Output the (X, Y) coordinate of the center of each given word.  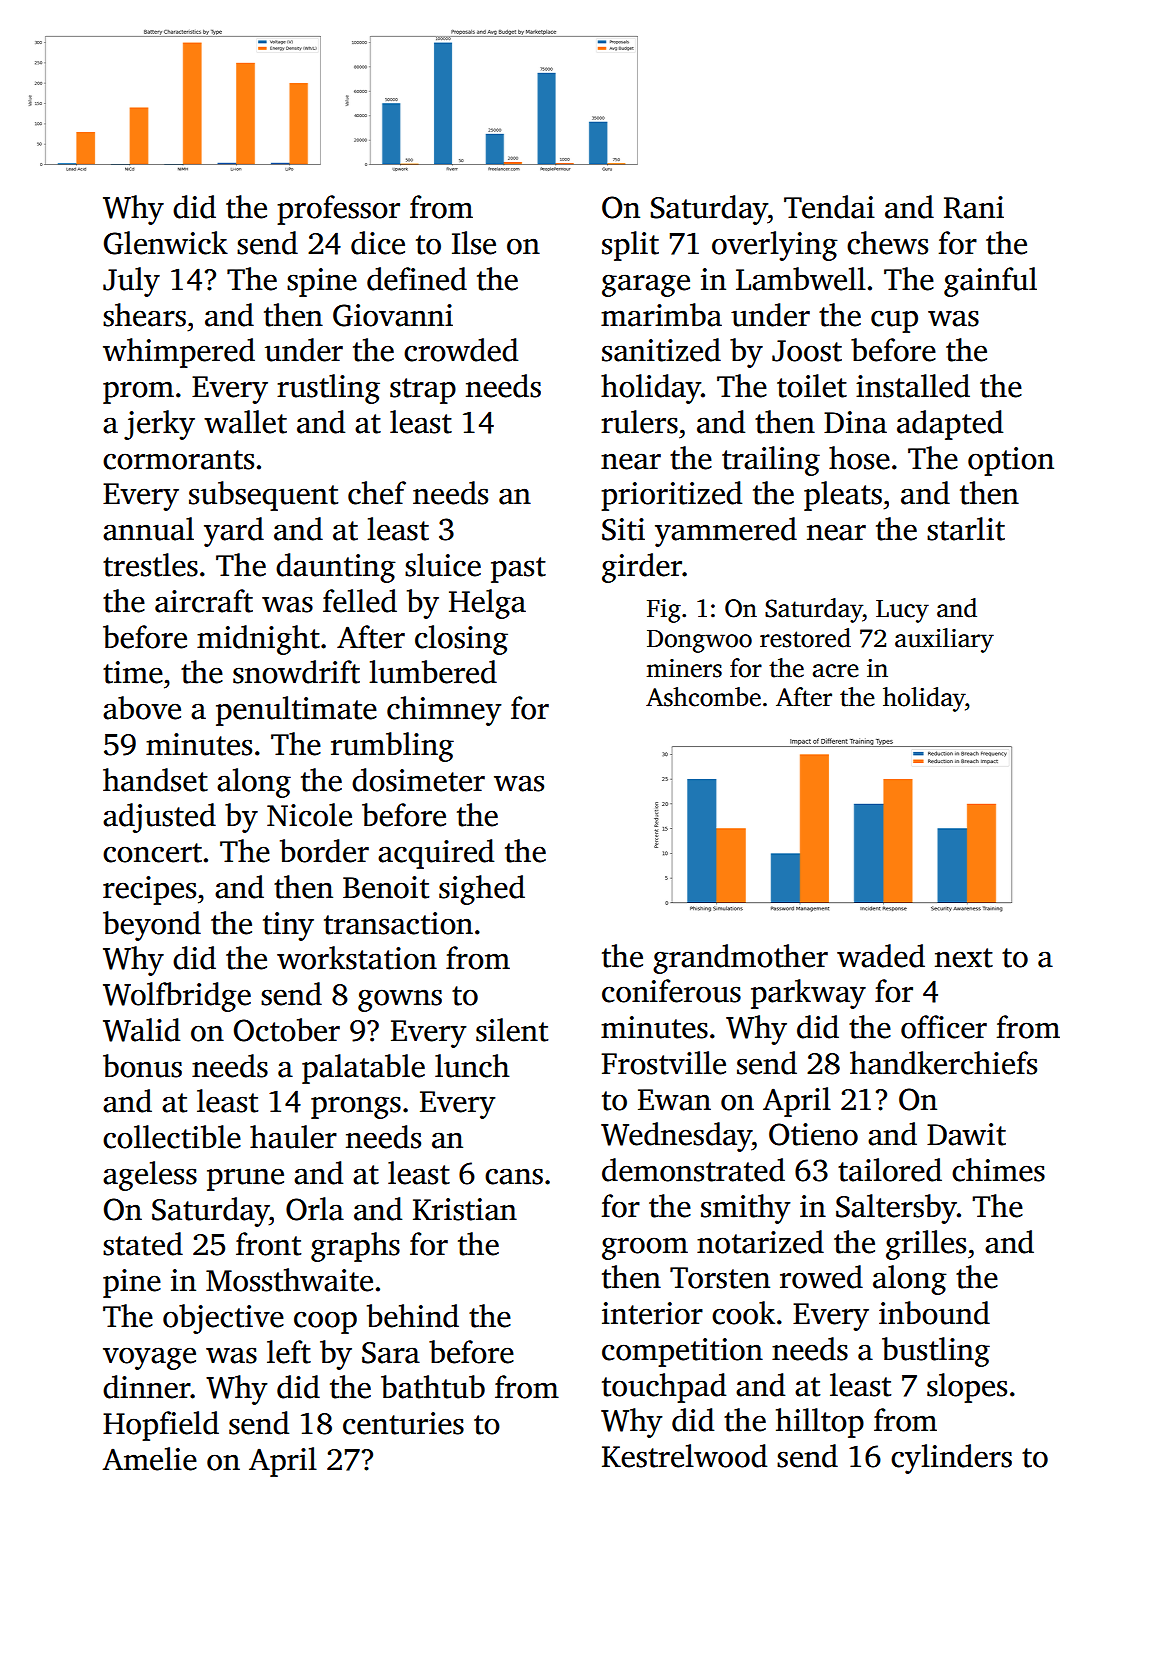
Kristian (465, 1209)
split (630, 246)
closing (461, 640)
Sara (391, 1353)
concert (152, 853)
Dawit (966, 1134)
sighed (482, 890)
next (964, 958)
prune (245, 1179)
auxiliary (944, 640)
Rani (974, 207)
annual (148, 529)
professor (338, 210)
